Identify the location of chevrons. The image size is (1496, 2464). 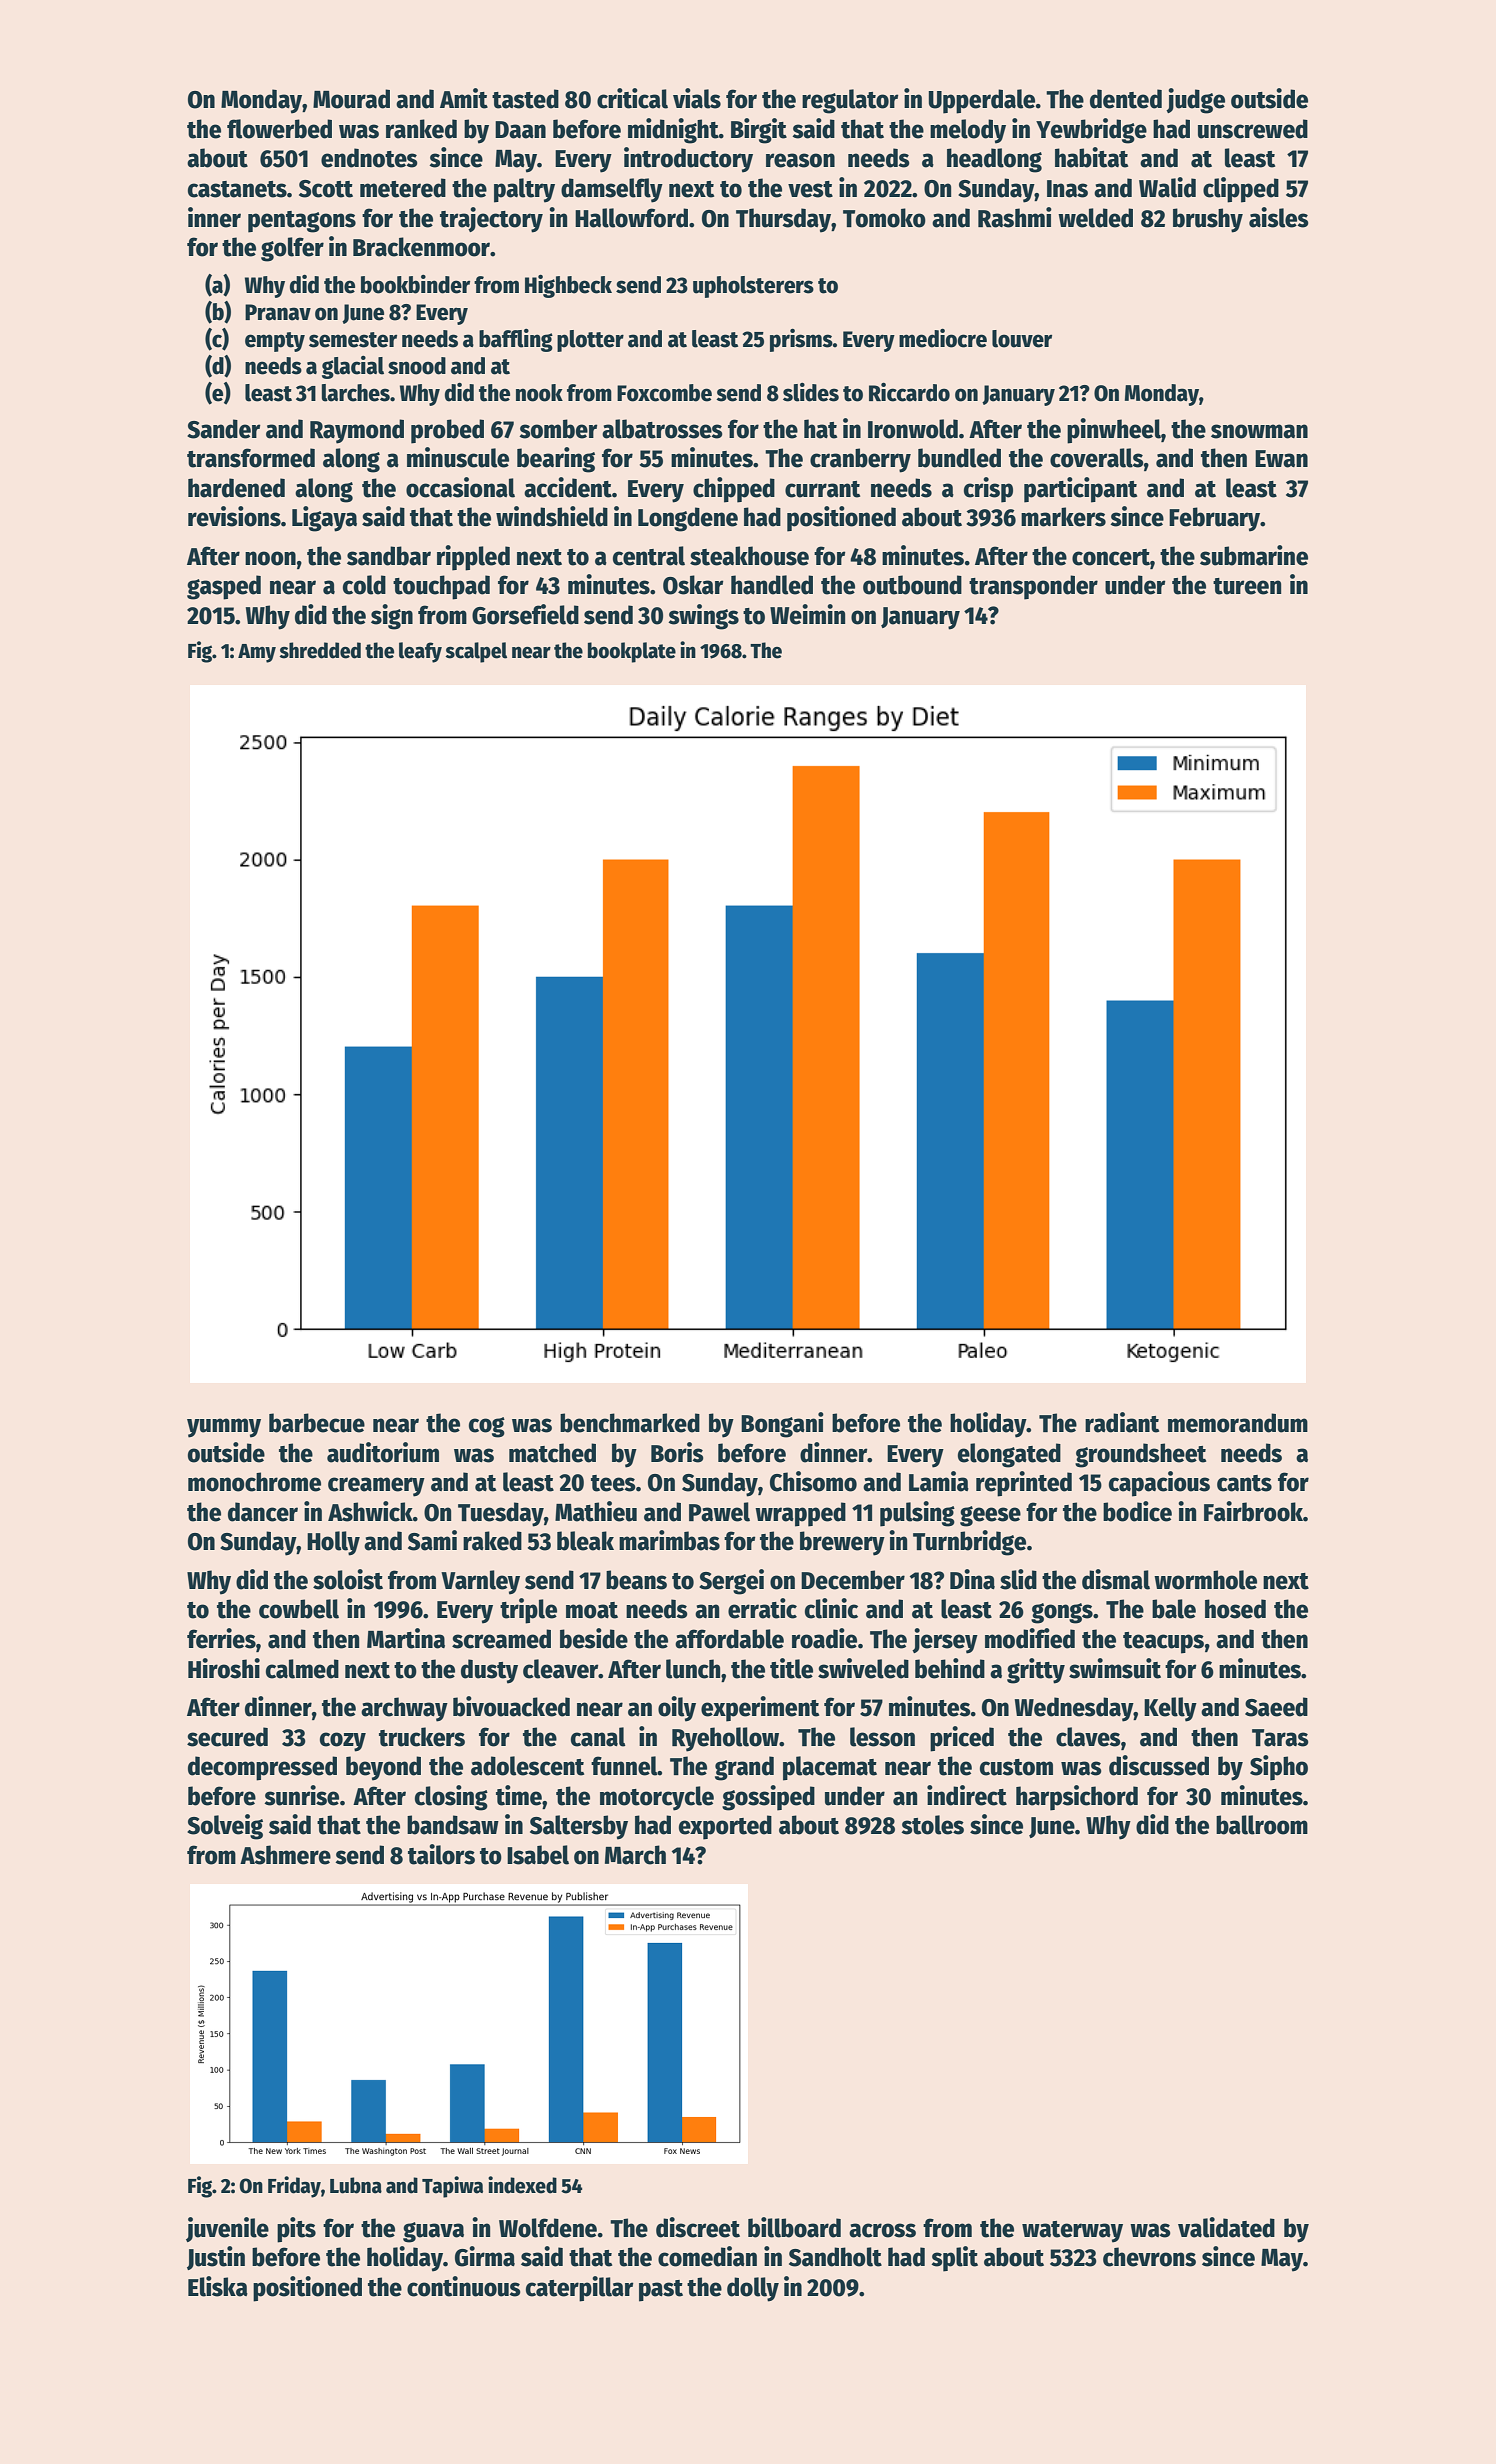
(1149, 2257).
